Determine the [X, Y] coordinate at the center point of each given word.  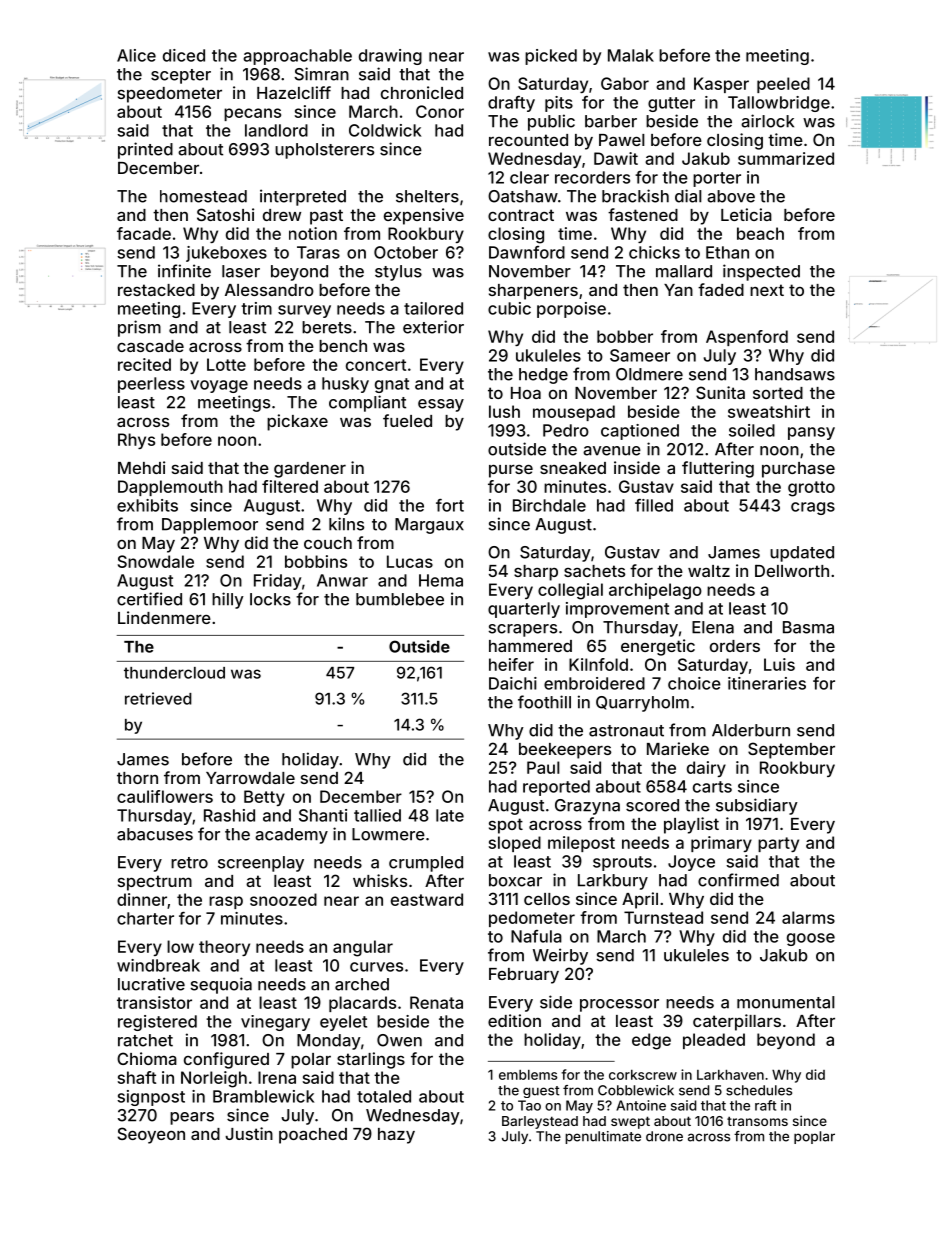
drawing [390, 57]
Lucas [410, 561]
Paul [543, 767]
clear [529, 177]
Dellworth [792, 570]
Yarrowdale [250, 778]
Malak [631, 55]
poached [313, 1136]
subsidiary [757, 806]
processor [619, 1005]
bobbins [316, 561]
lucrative [151, 984]
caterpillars [737, 1022]
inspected [761, 272]
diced [184, 55]
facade [144, 233]
